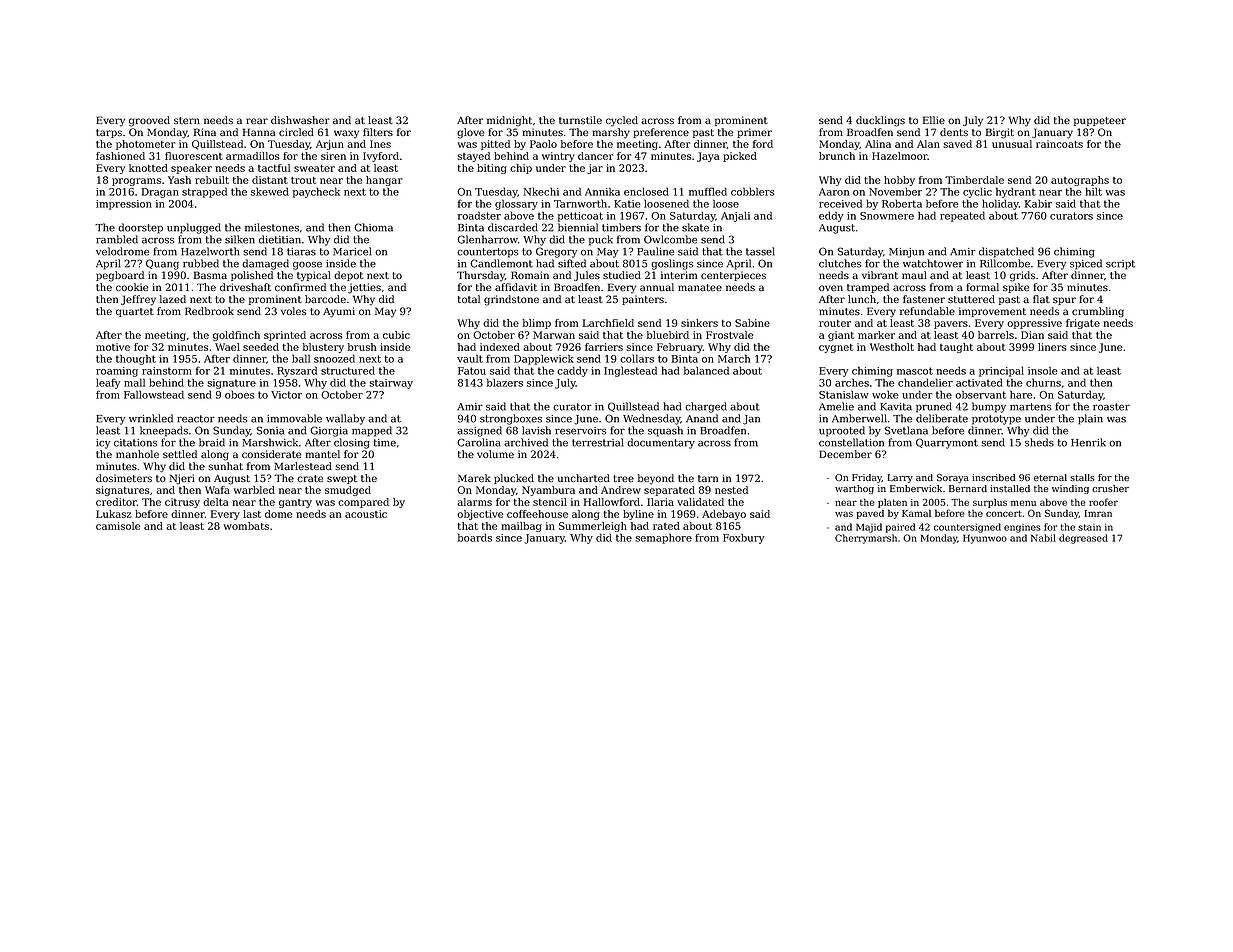 The image size is (1233, 952). I want to click on semaphore, so click(663, 538).
